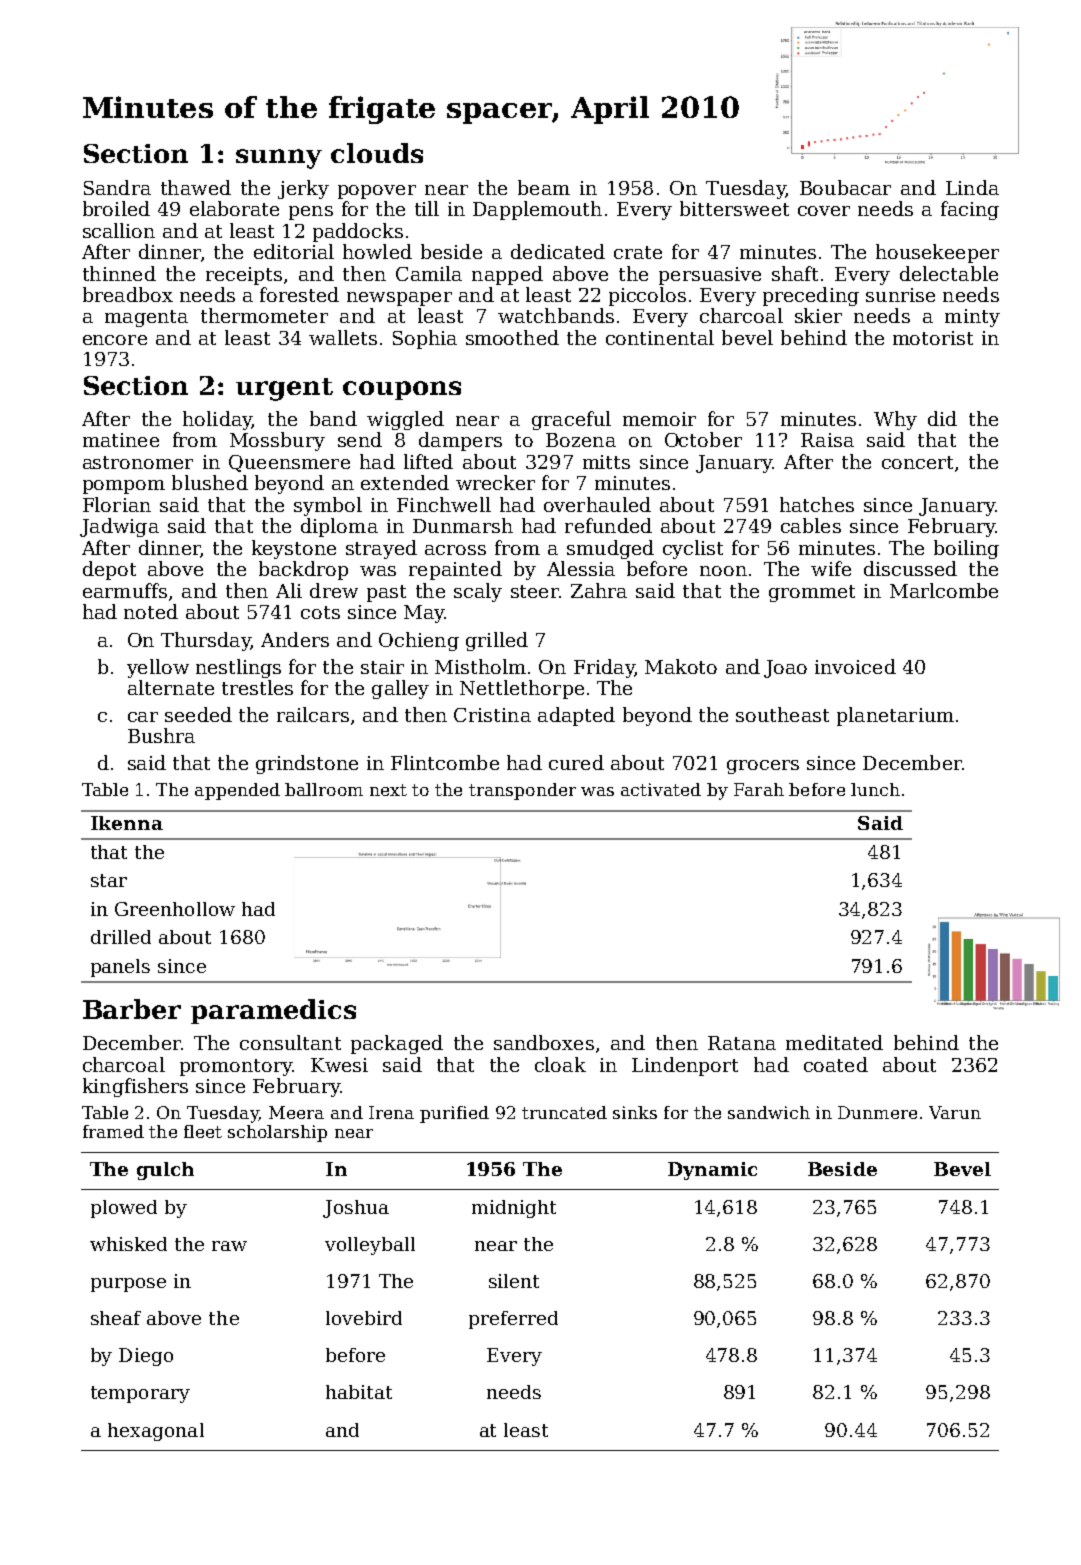  What do you see at coordinates (238, 668) in the document?
I see `nestlings` at bounding box center [238, 668].
